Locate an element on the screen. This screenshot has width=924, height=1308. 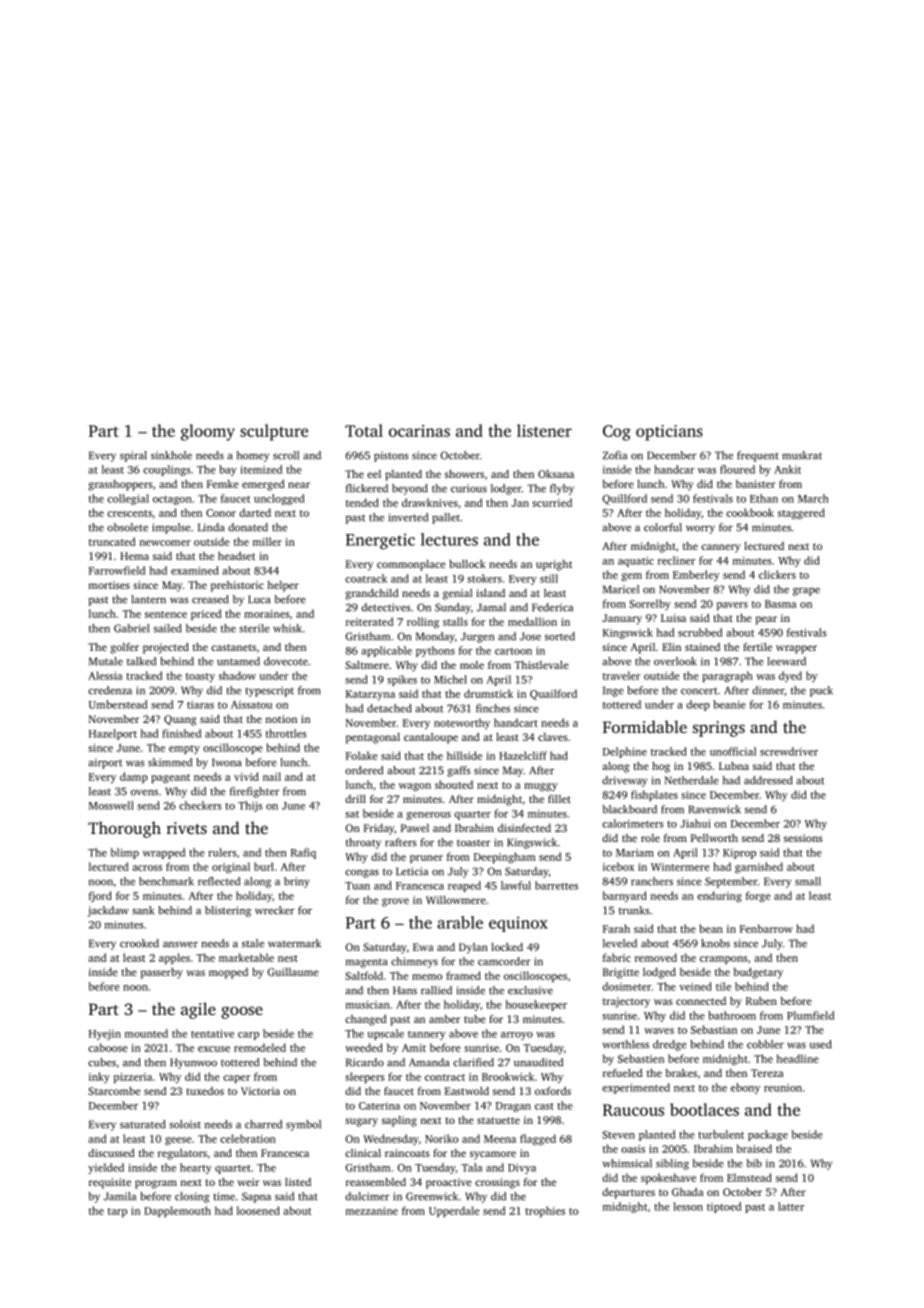
nest is located at coordinates (288, 958).
